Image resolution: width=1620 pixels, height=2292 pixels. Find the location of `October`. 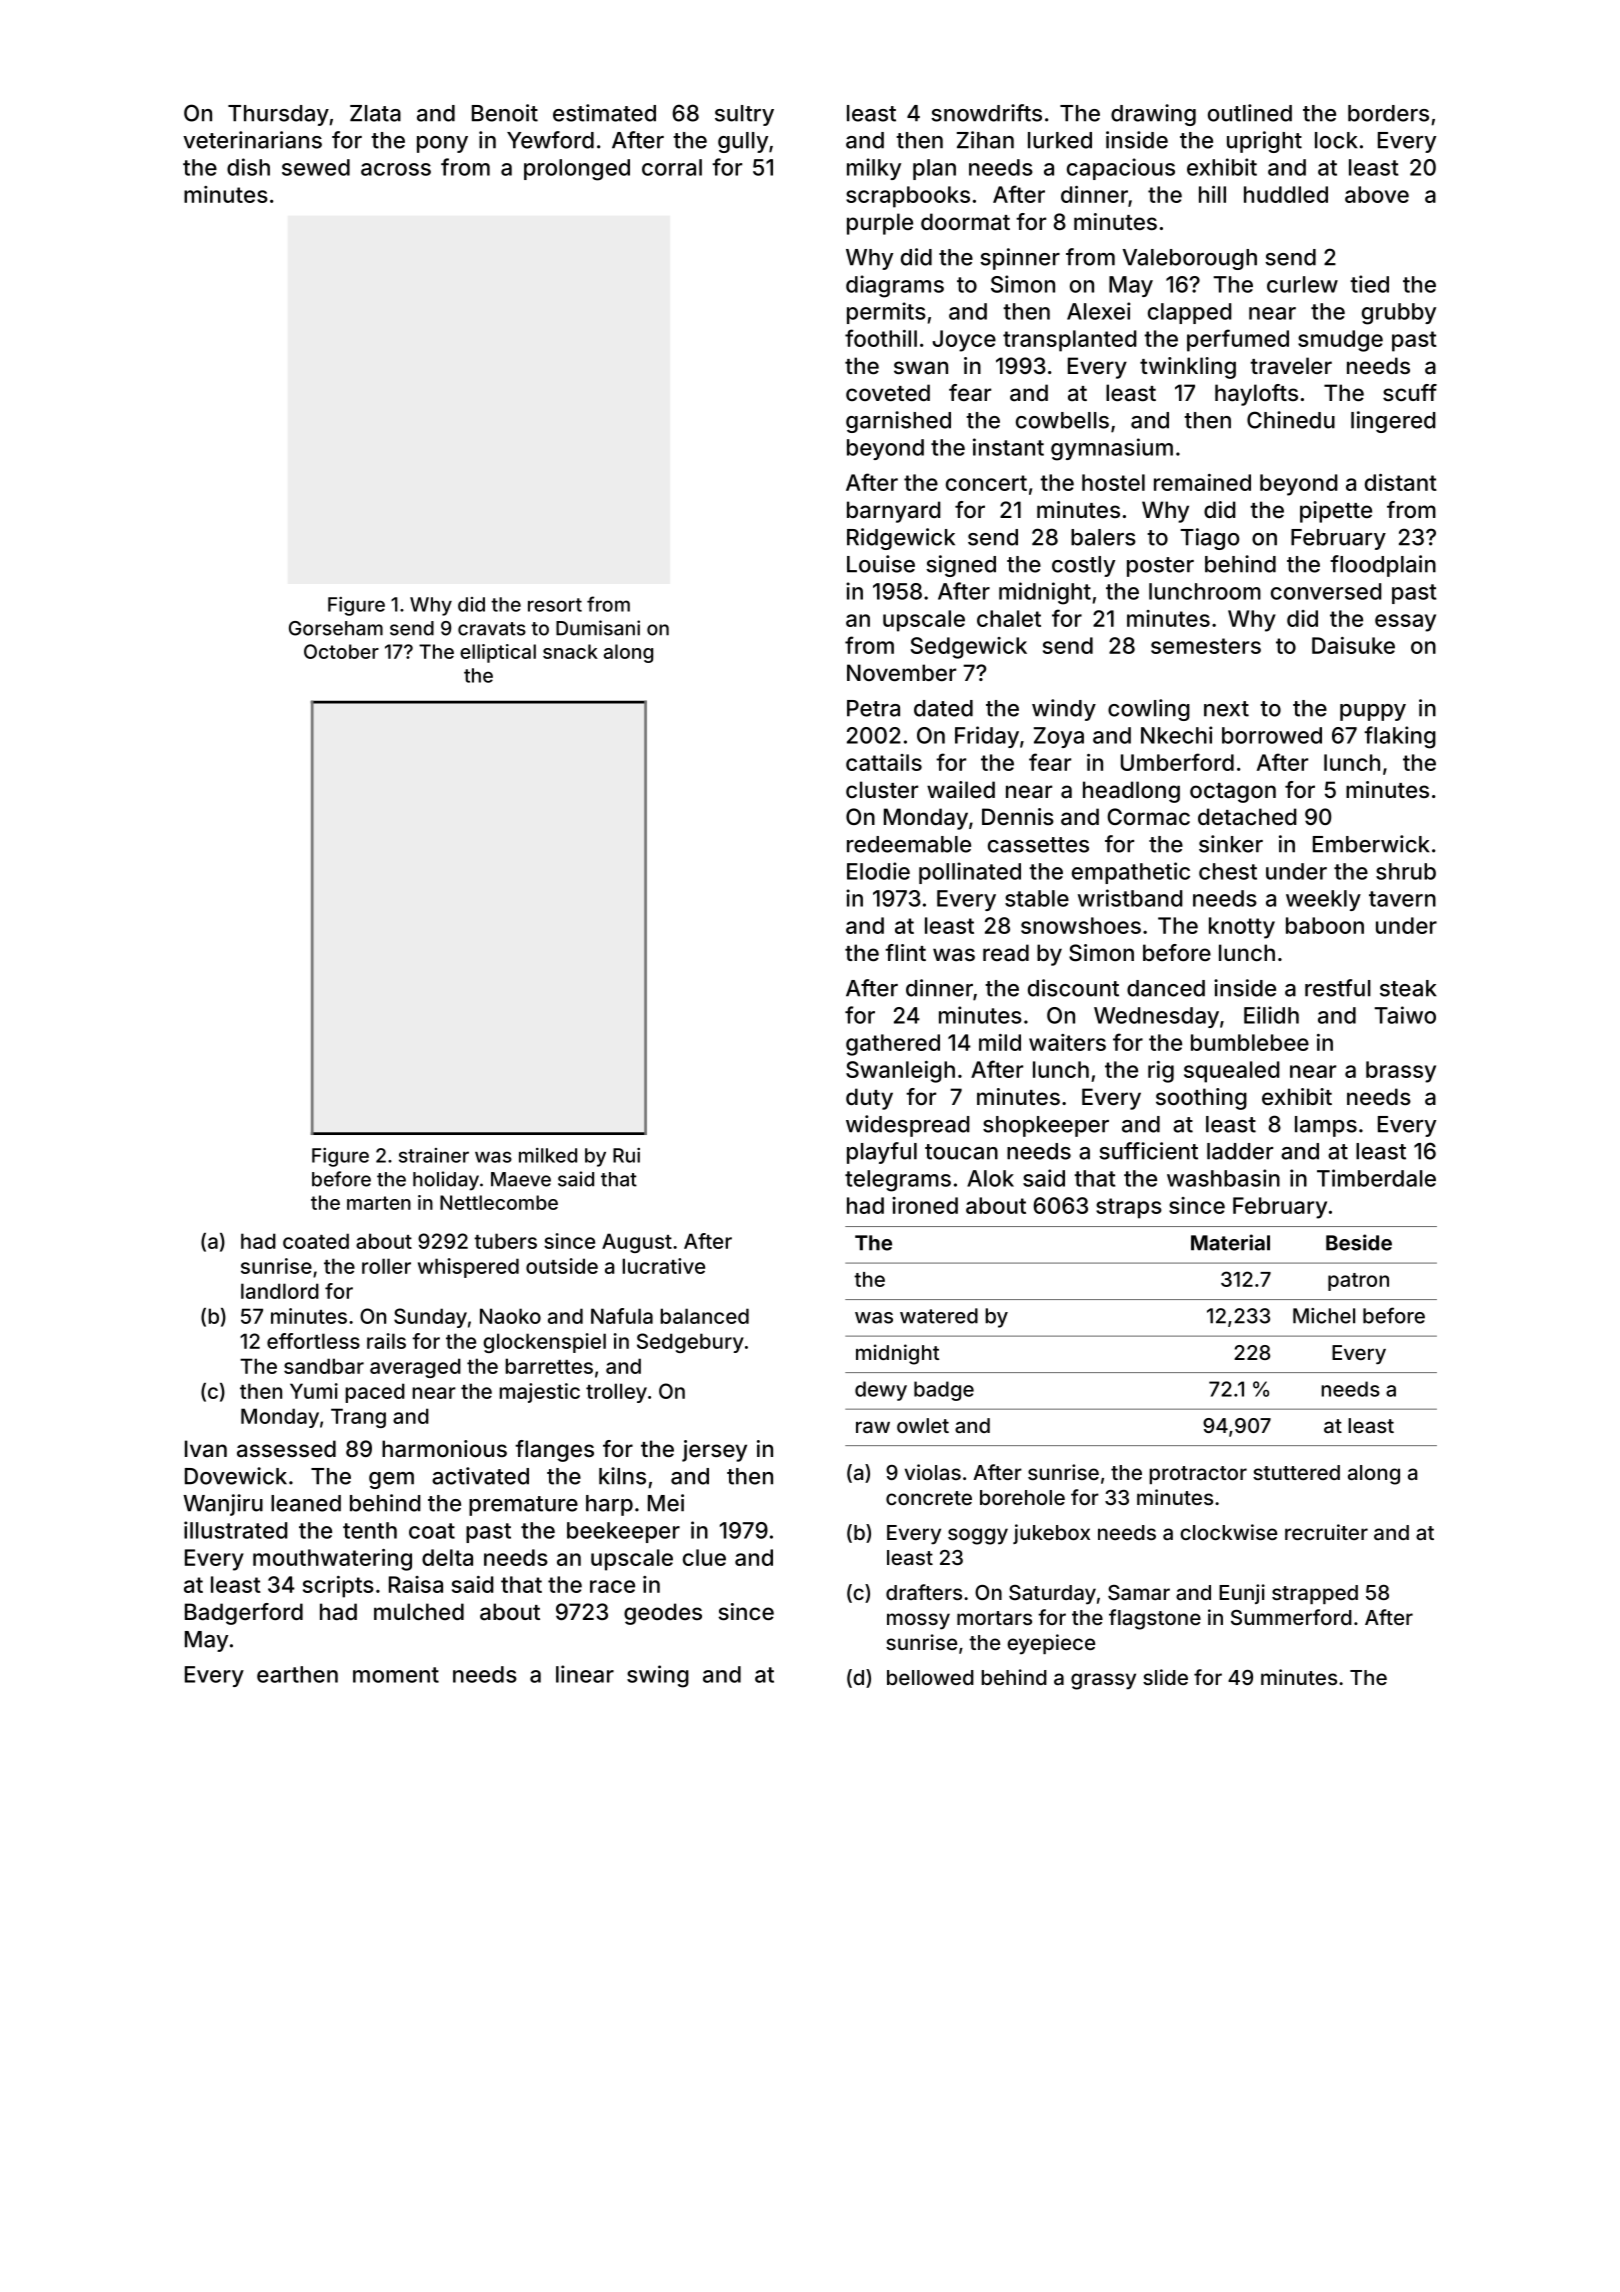

October is located at coordinates (341, 651).
